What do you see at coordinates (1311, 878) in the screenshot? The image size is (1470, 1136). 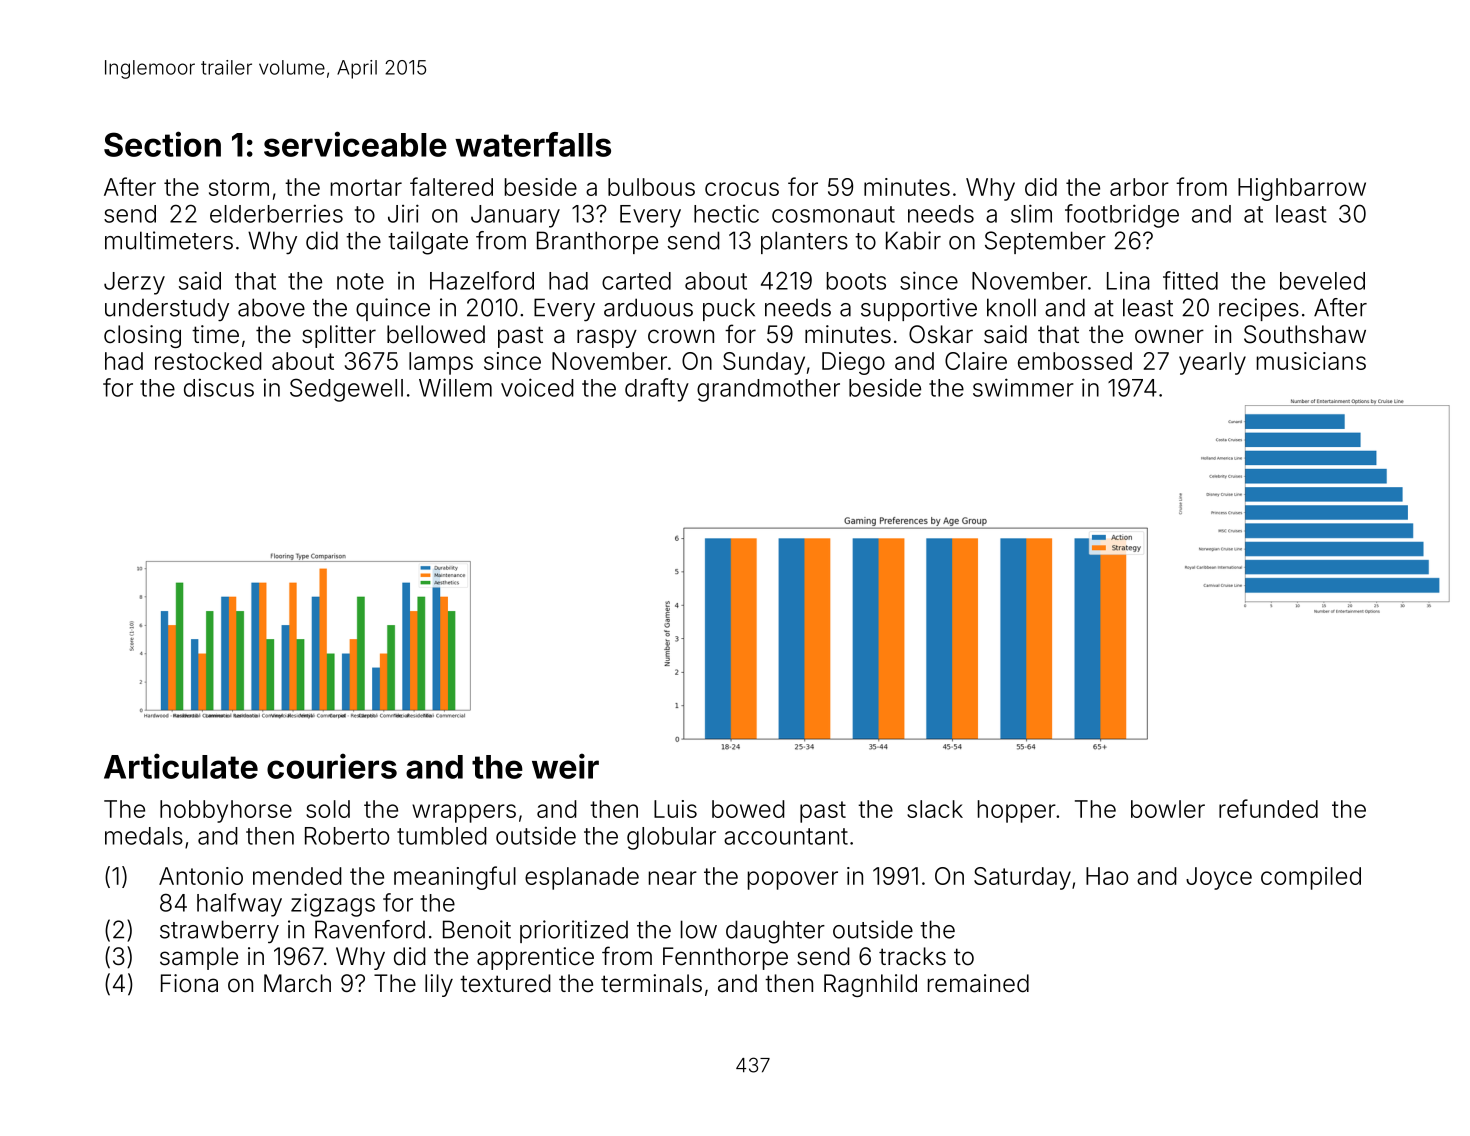 I see `compiled` at bounding box center [1311, 878].
